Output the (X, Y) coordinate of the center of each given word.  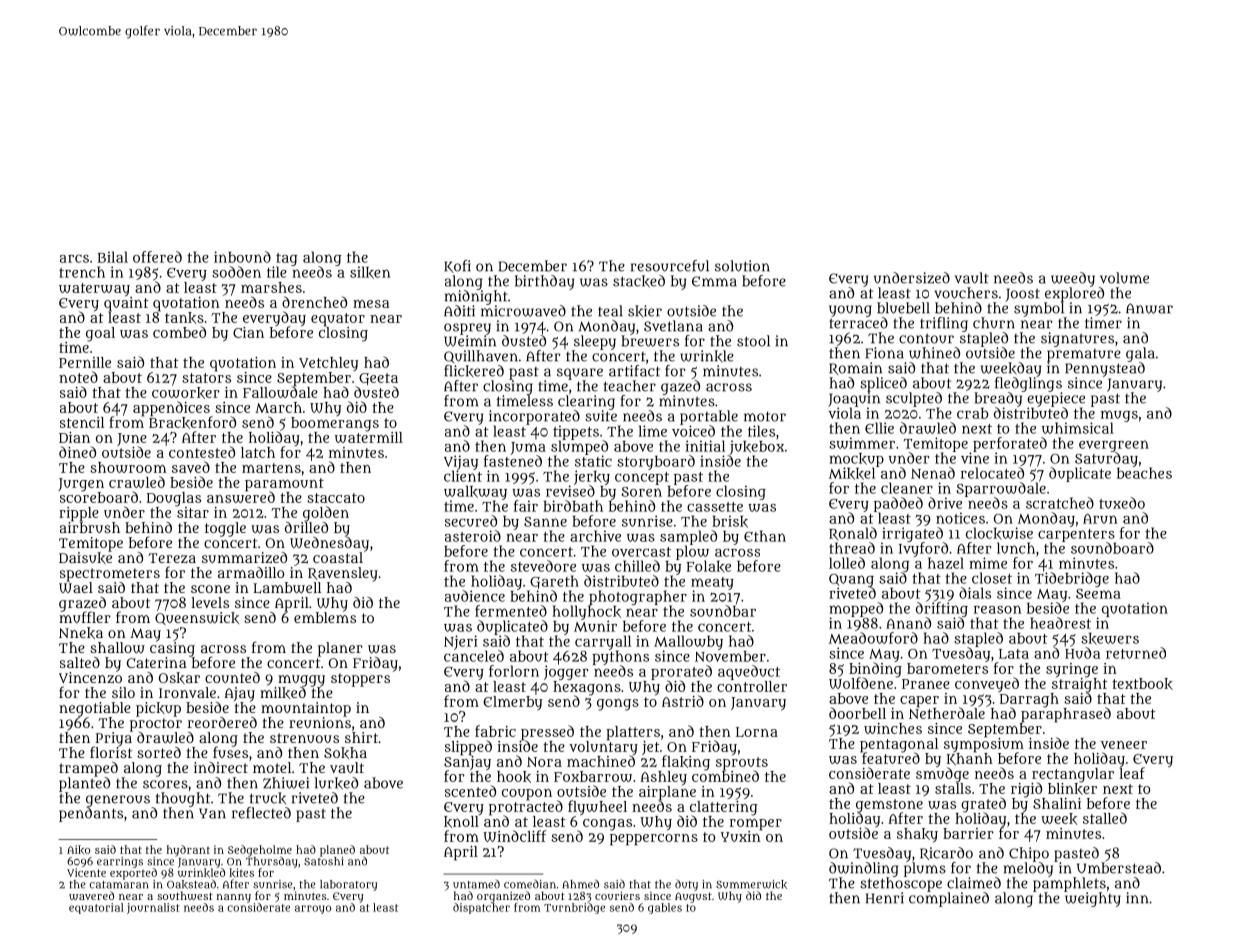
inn (1137, 898)
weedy (1073, 279)
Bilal (113, 257)
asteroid (473, 536)
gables (665, 908)
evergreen (1114, 446)
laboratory (349, 885)
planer (340, 649)
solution (742, 266)
